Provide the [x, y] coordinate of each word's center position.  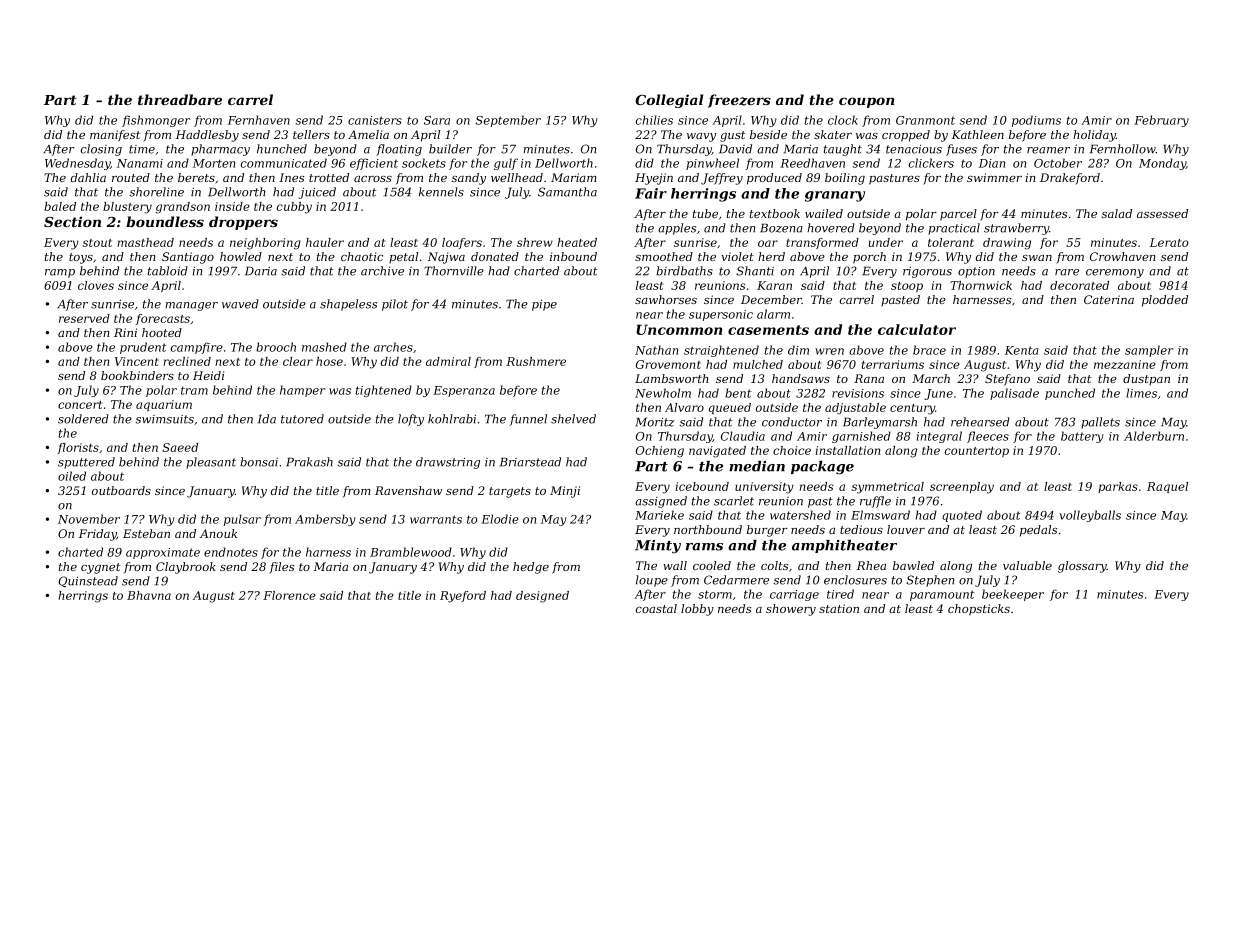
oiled [72, 476]
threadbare [180, 99]
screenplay [962, 488]
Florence [289, 595]
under [886, 242]
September [508, 121]
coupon [867, 102]
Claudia [743, 436]
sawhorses [666, 299]
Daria [261, 271]
